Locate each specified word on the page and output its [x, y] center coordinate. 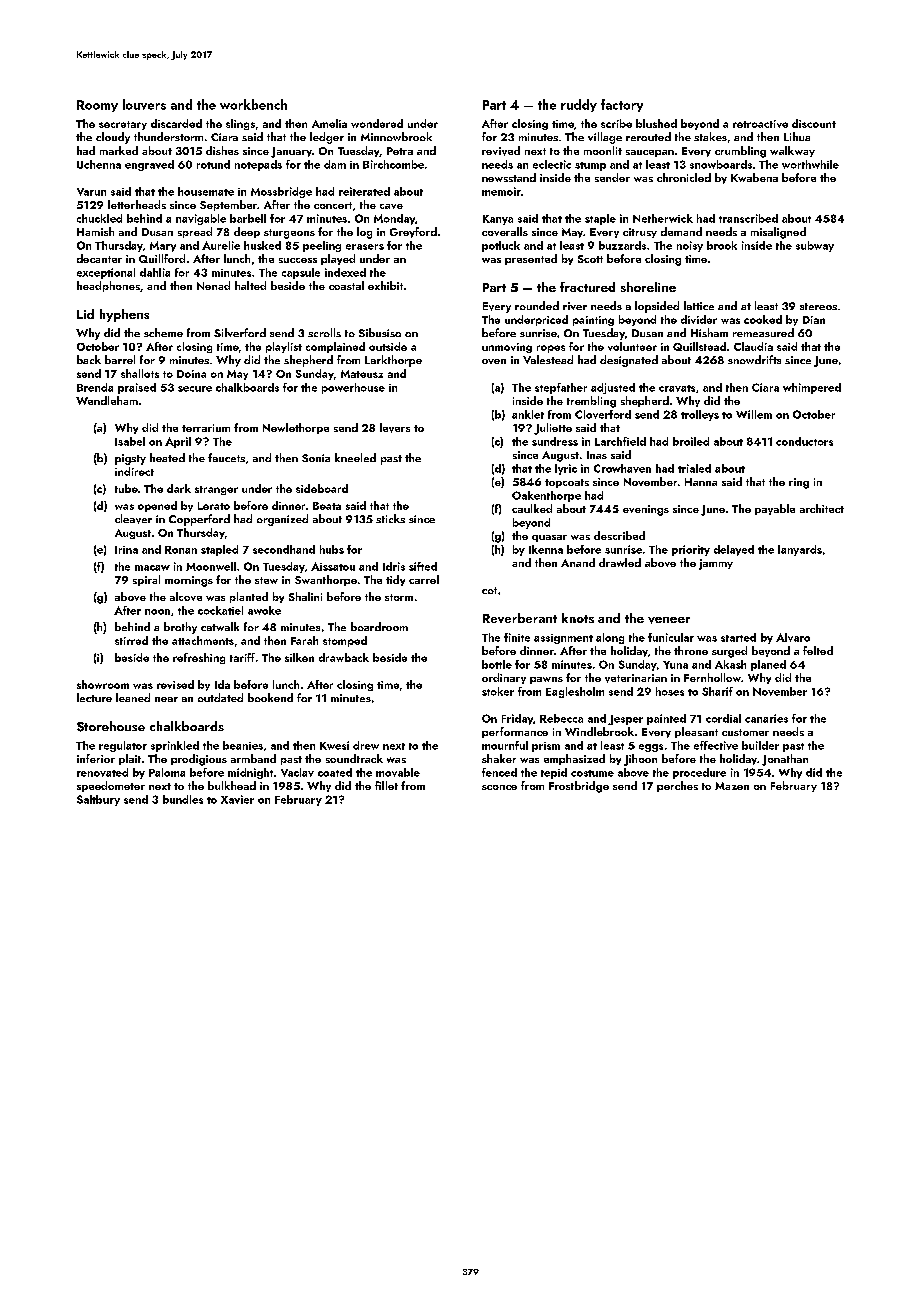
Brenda [95, 387]
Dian [814, 320]
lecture [94, 697]
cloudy [113, 138]
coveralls [505, 231]
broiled [691, 441]
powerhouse [353, 388]
